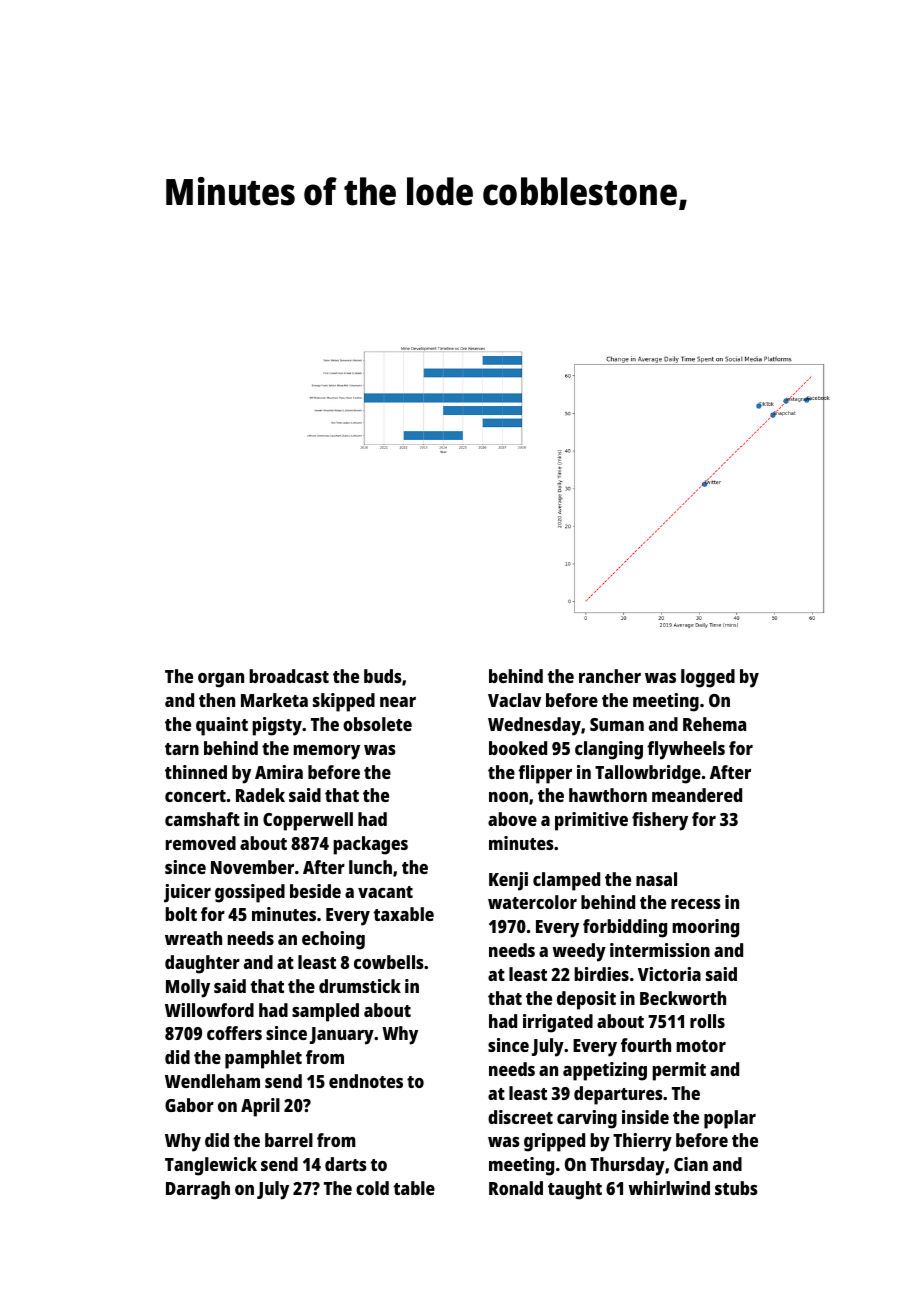 The width and height of the document is (924, 1311). What do you see at coordinates (608, 795) in the document?
I see `hawthorn` at bounding box center [608, 795].
